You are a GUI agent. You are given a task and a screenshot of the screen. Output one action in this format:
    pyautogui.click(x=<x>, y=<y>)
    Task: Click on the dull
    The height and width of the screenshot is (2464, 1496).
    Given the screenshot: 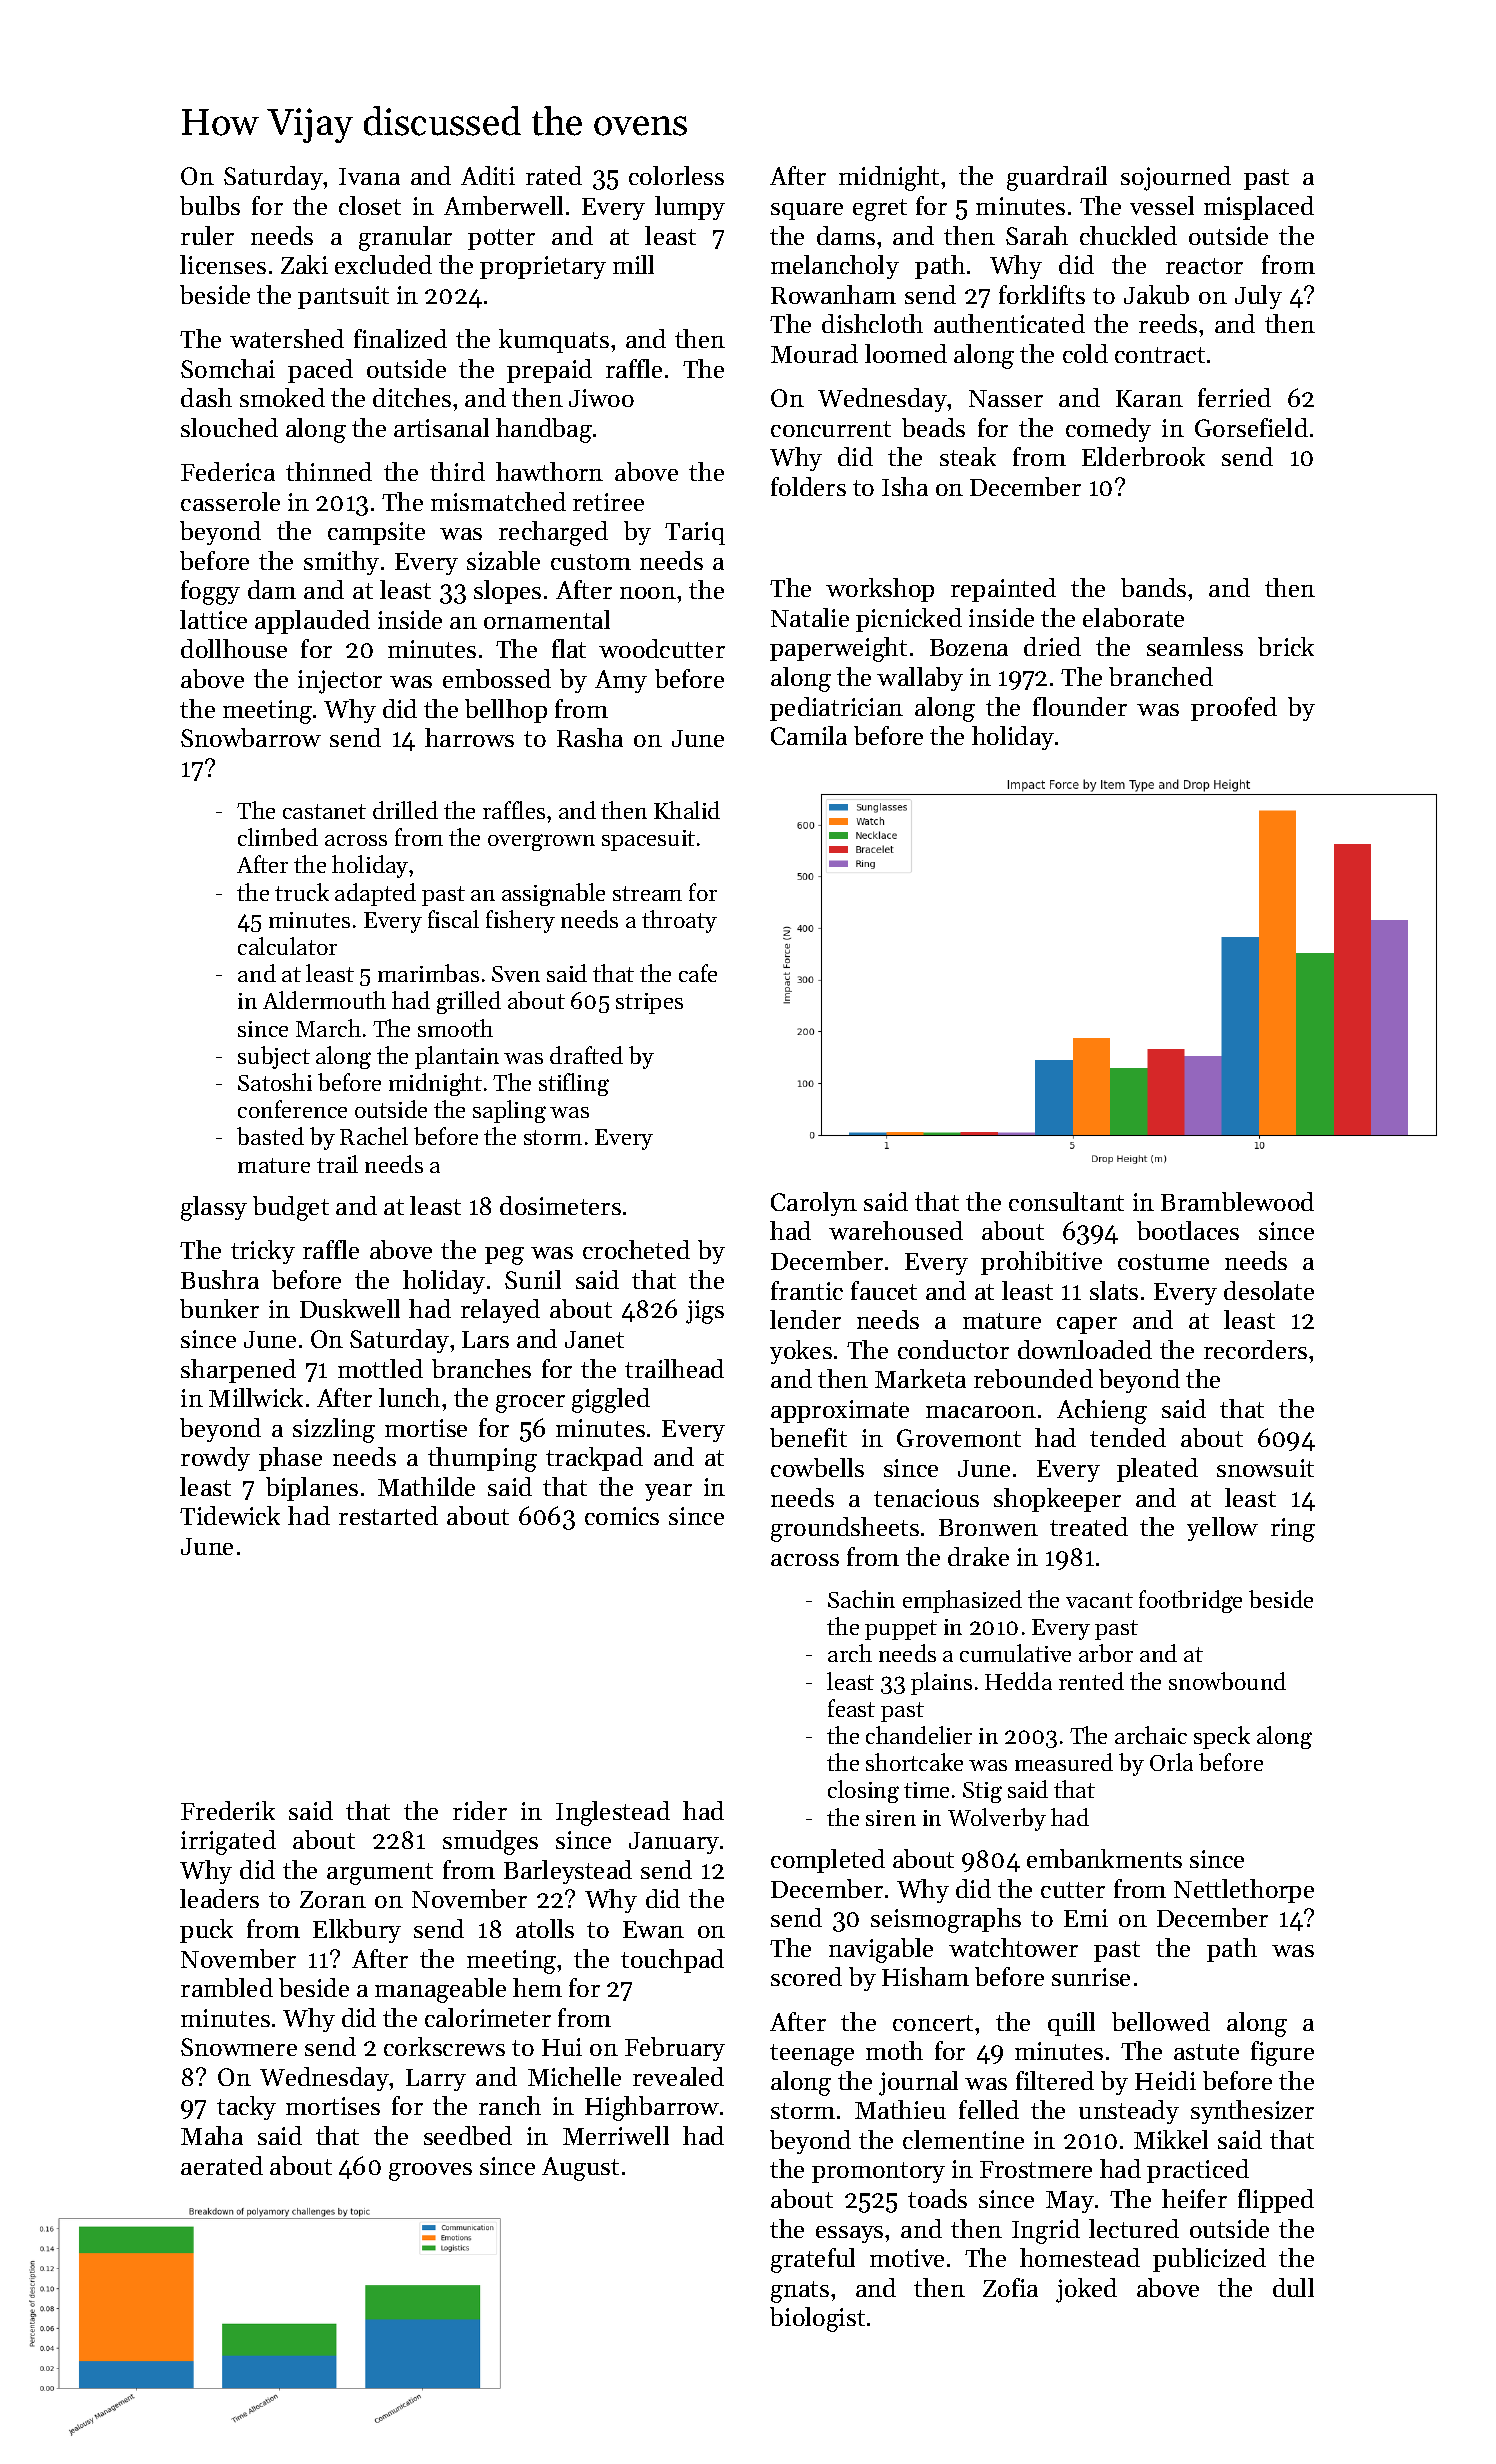 What is the action you would take?
    pyautogui.click(x=1293, y=2287)
